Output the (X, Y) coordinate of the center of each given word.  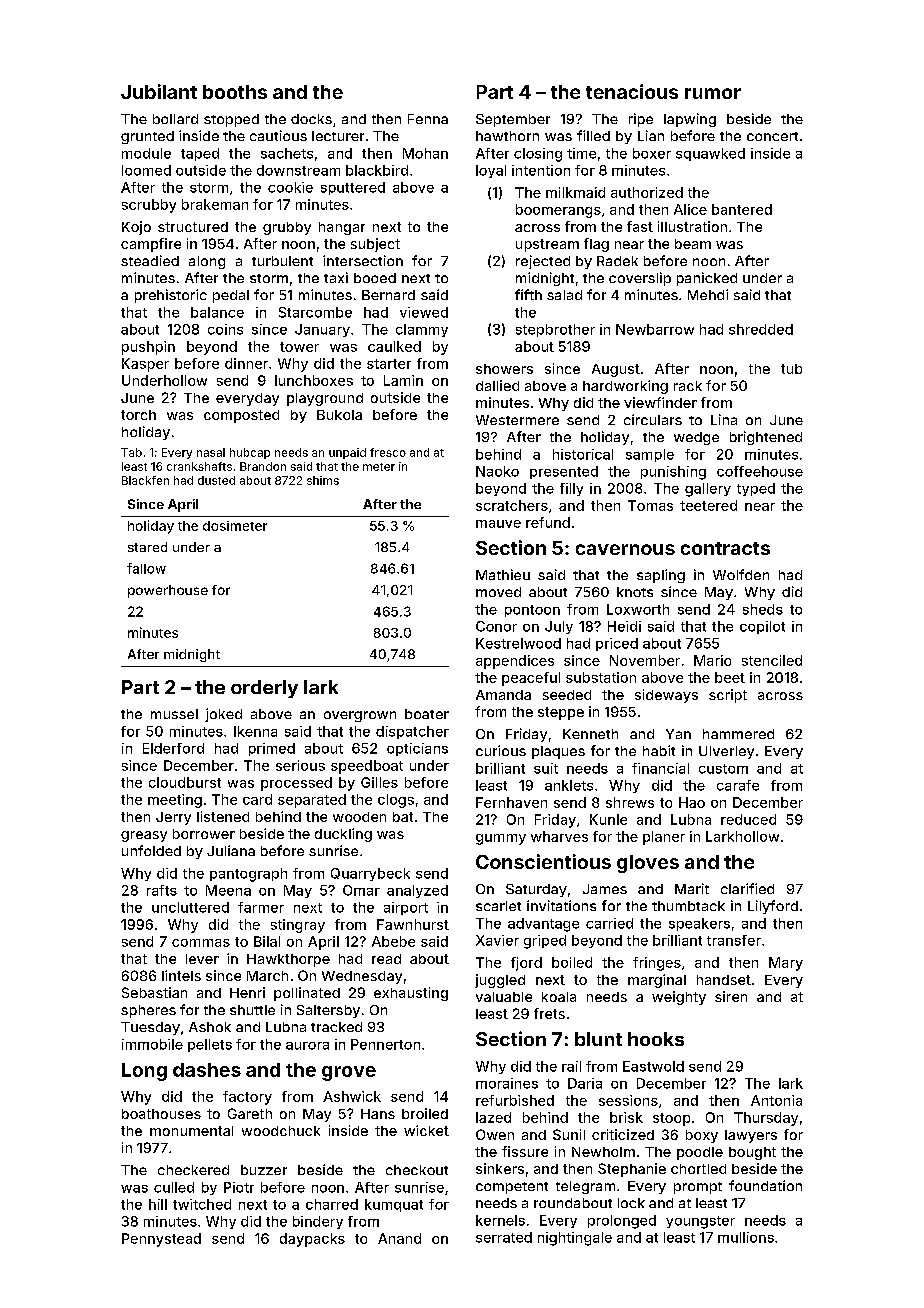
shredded (761, 329)
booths (235, 92)
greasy (144, 836)
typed (756, 489)
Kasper (145, 365)
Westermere (517, 420)
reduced (748, 819)
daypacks (312, 1240)
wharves (559, 836)
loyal (491, 171)
